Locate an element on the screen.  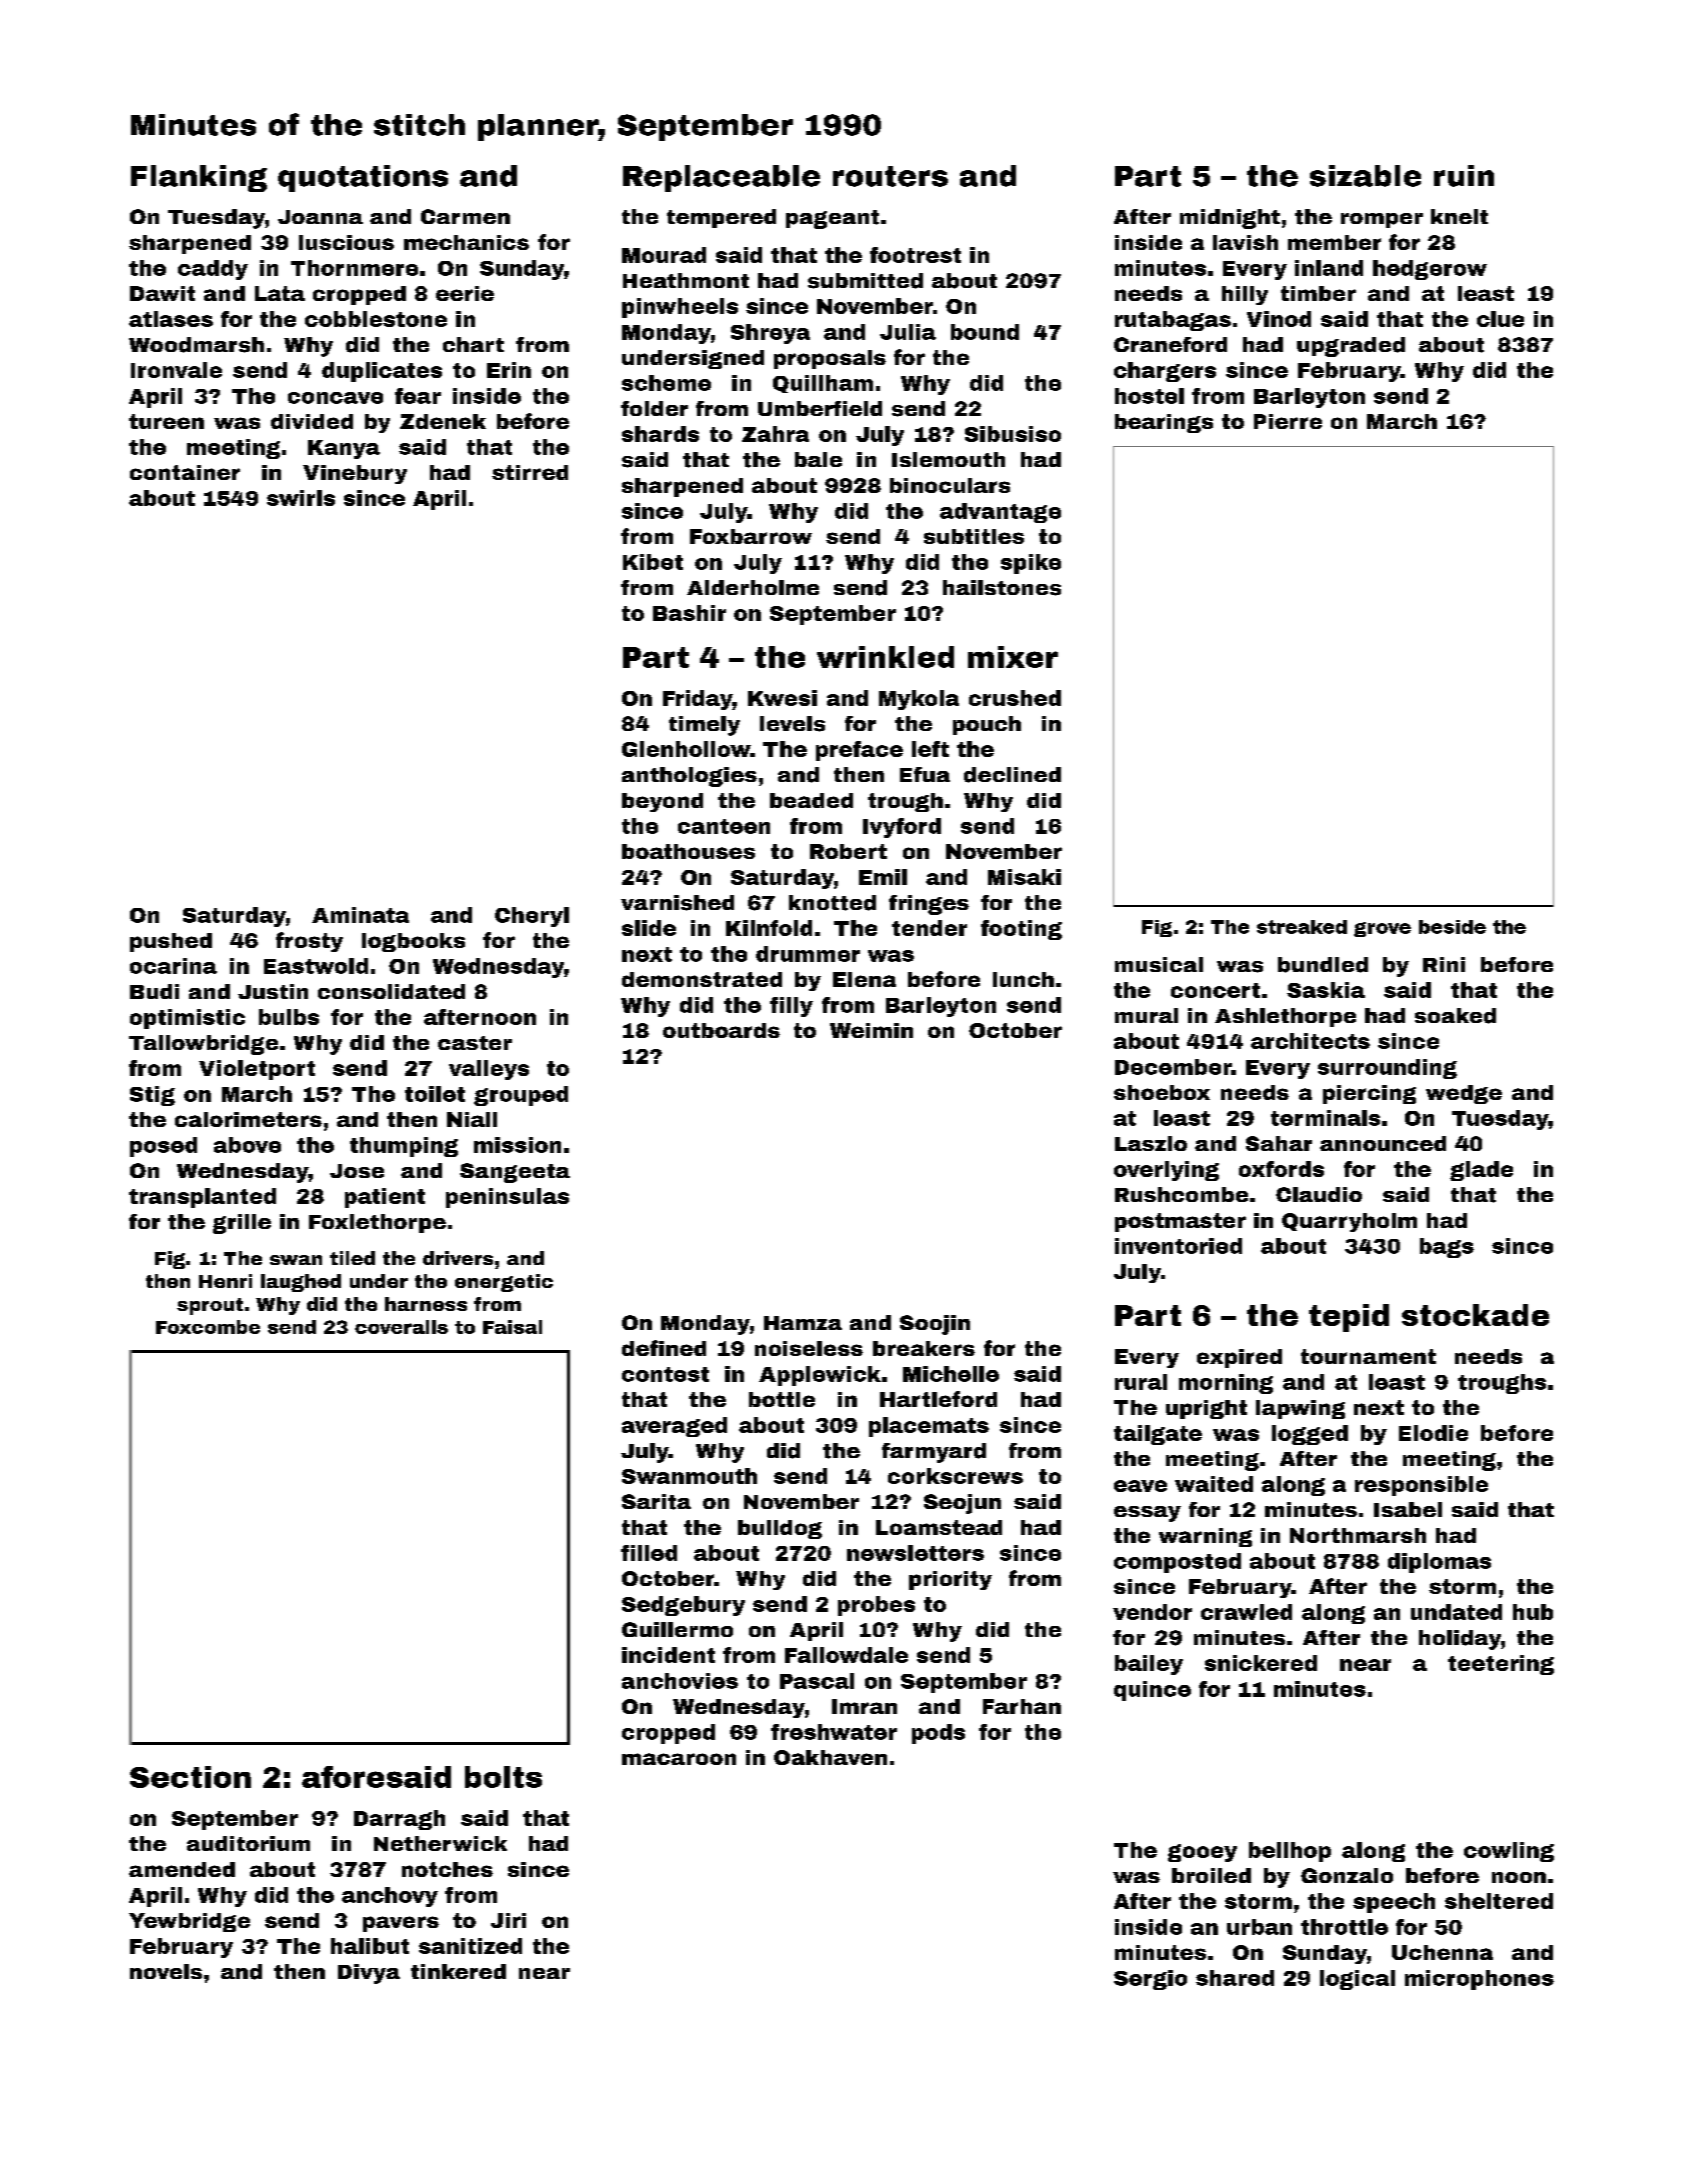
Pierre is located at coordinates (1288, 421).
